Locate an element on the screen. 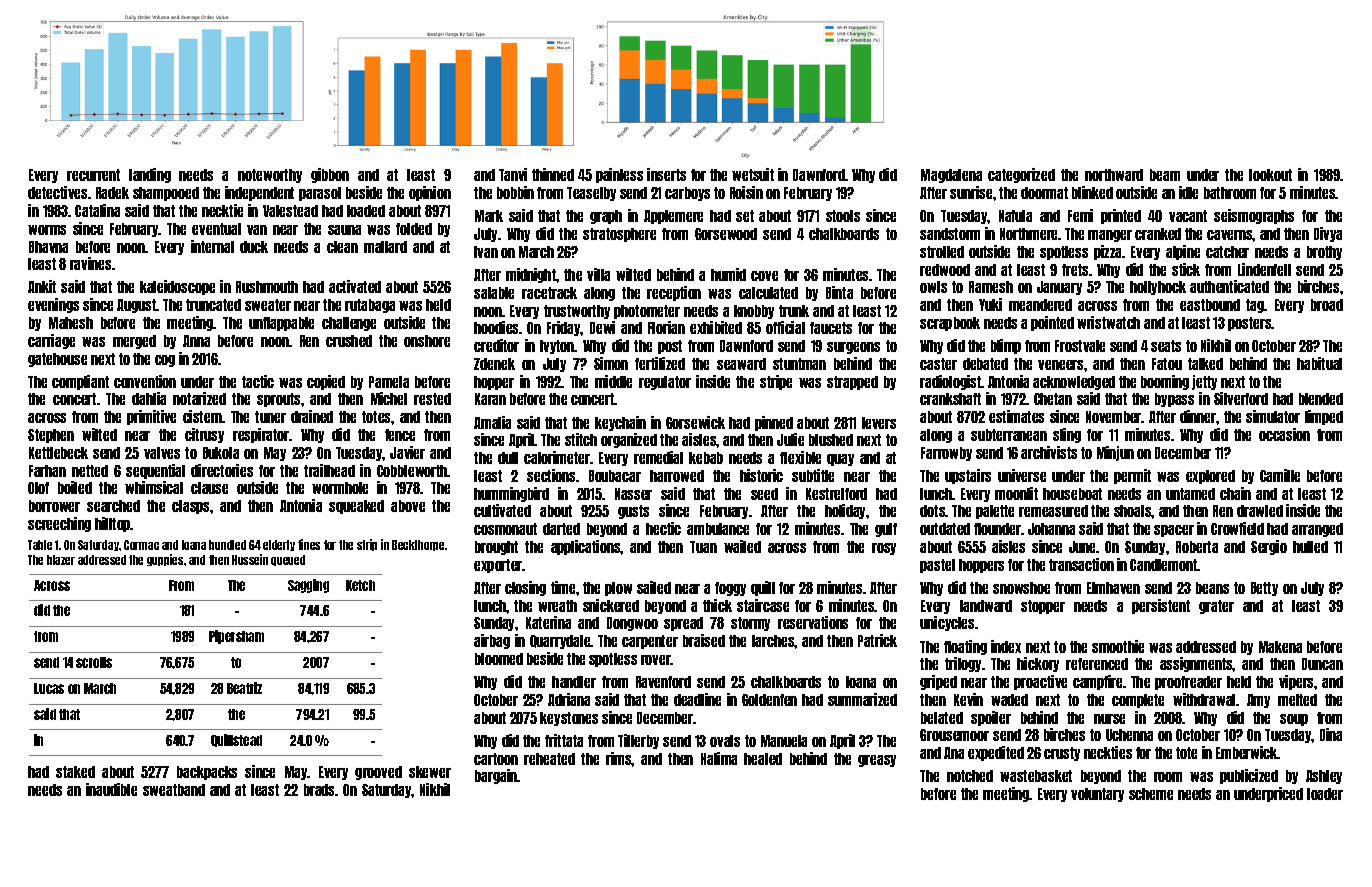  unicycles is located at coordinates (947, 623).
